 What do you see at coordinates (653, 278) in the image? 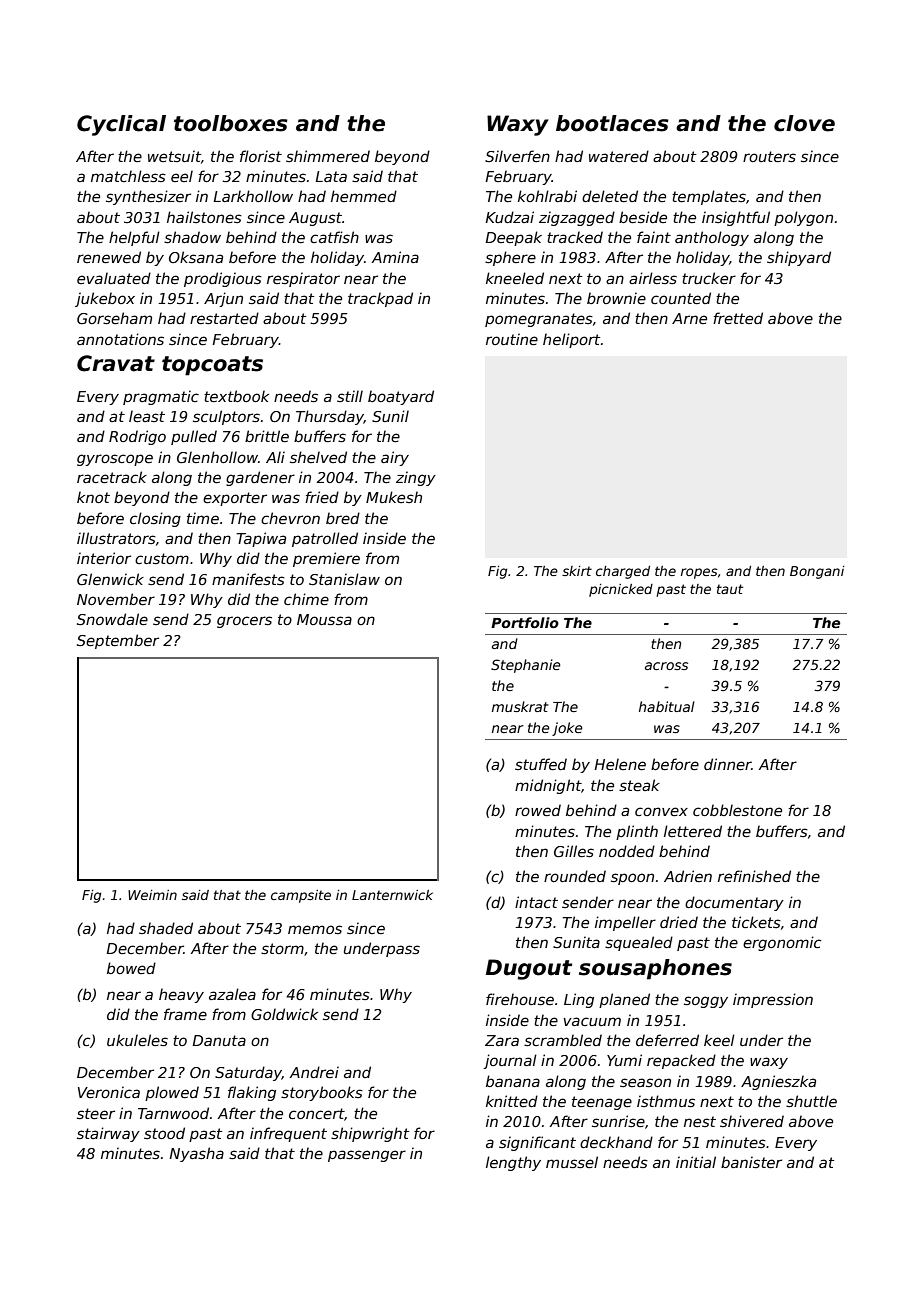
I see `airless` at bounding box center [653, 278].
